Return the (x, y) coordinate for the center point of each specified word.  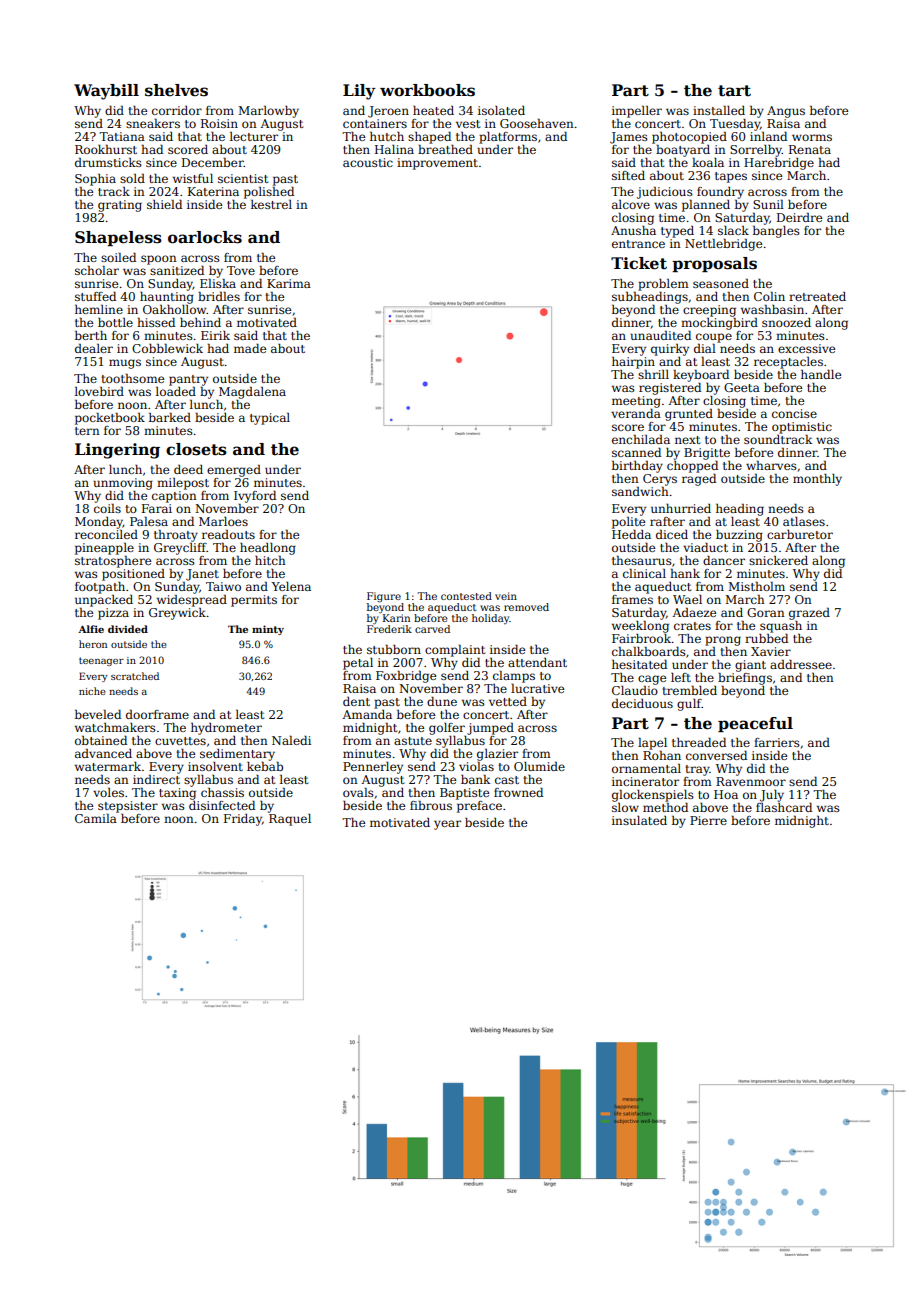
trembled (689, 690)
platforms (508, 138)
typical (270, 419)
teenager (101, 661)
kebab (265, 766)
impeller (637, 112)
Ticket (639, 263)
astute (413, 741)
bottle (115, 322)
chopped (692, 467)
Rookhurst (106, 149)
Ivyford (255, 497)
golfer (447, 729)
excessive (806, 348)
